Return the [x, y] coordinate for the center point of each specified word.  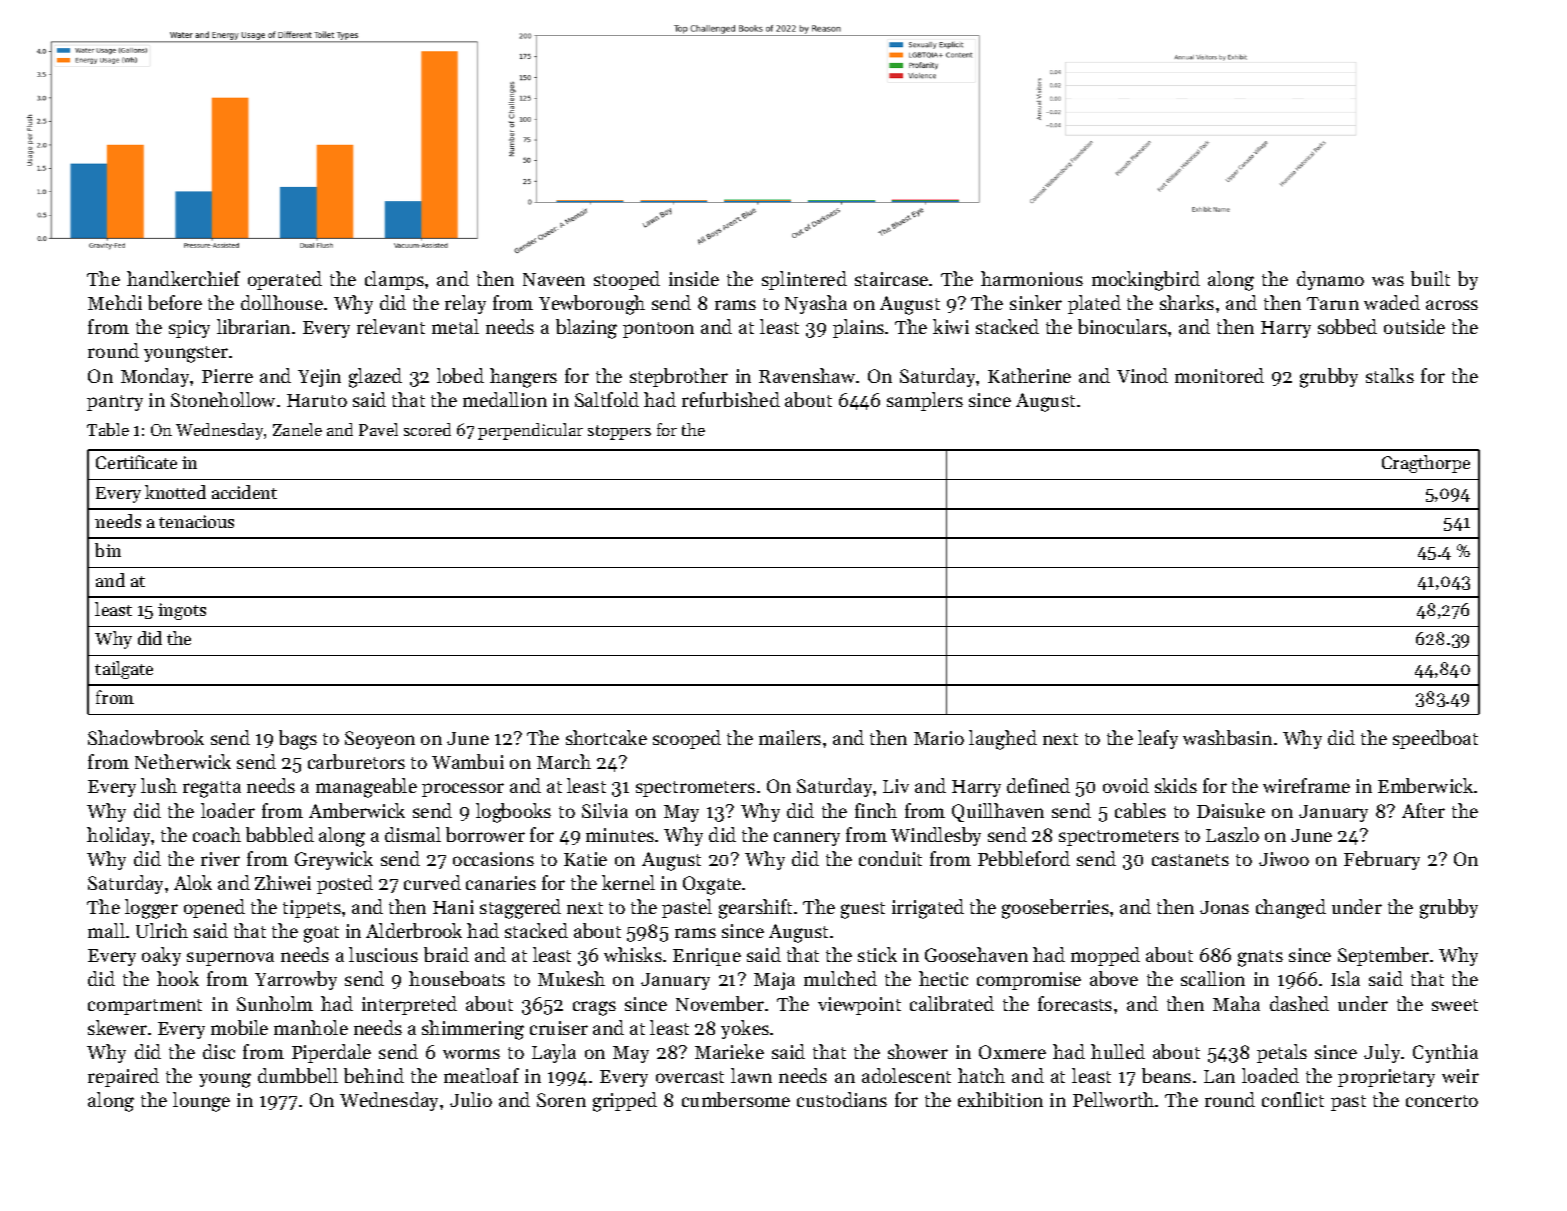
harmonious [1032, 278]
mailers [790, 737]
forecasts [1075, 1003]
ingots [182, 611]
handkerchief [183, 278]
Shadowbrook [146, 737]
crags [594, 1008]
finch [876, 810]
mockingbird [1146, 281]
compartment [145, 1007]
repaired [123, 1077]
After [1423, 810]
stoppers [619, 432]
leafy [1158, 739]
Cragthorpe [1426, 464]
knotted [175, 492]
